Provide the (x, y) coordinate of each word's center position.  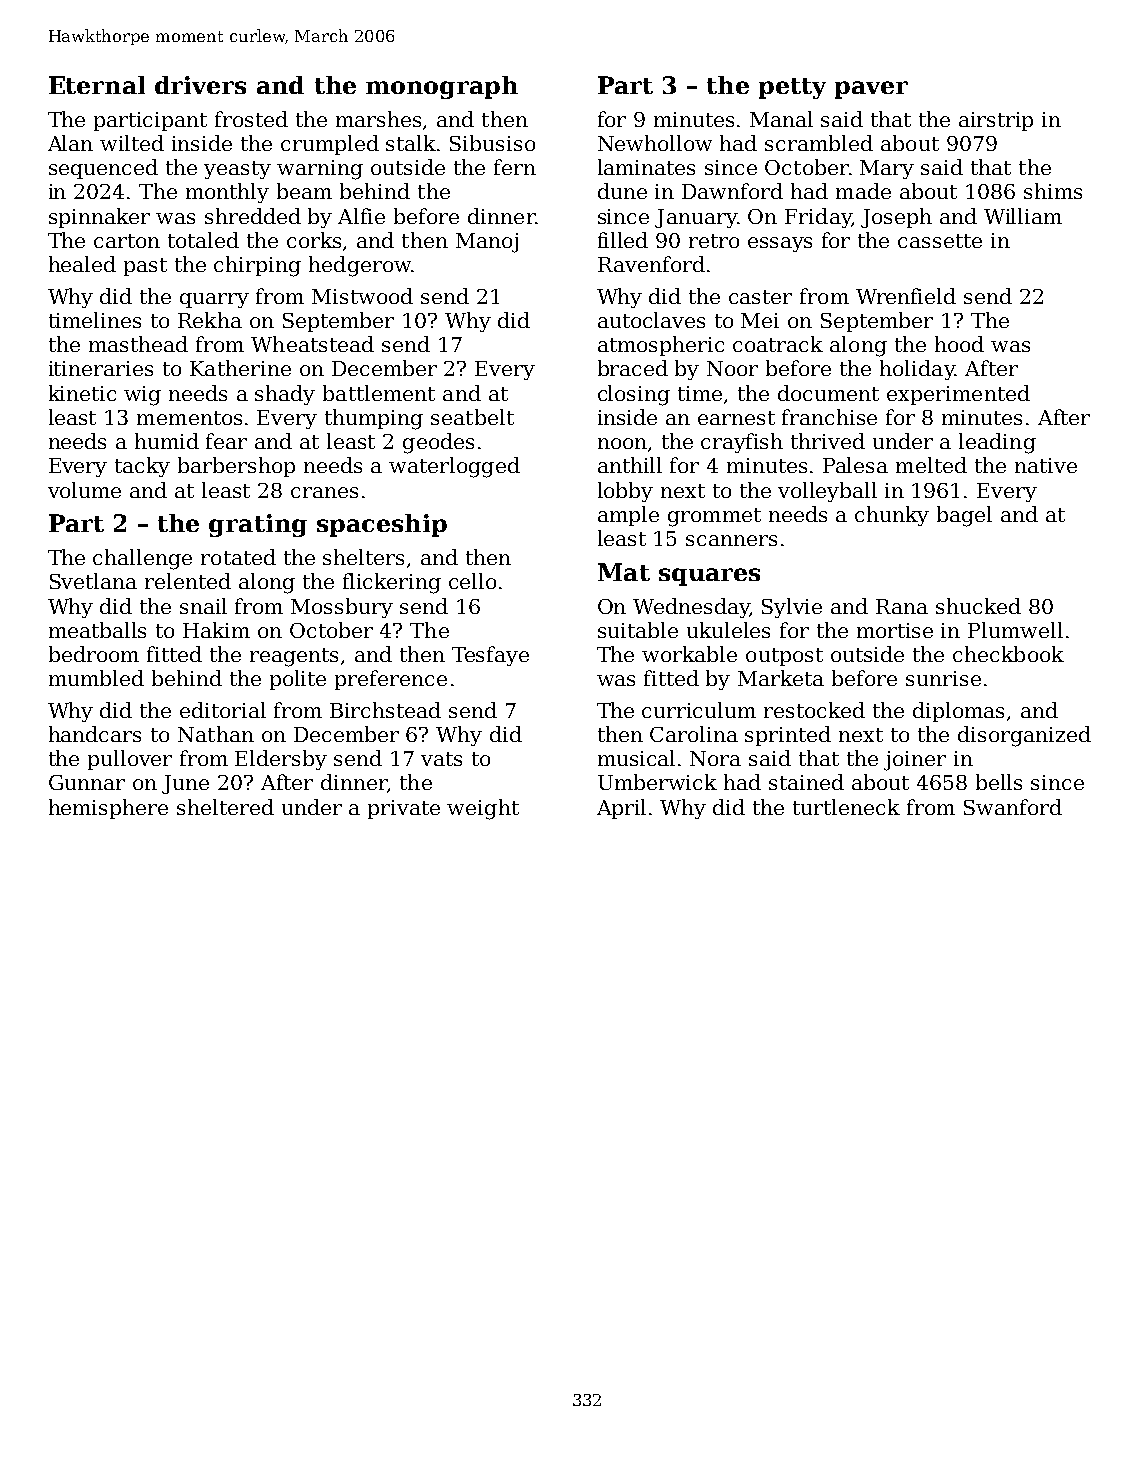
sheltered (225, 807)
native (1046, 465)
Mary (887, 169)
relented (188, 581)
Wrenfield (906, 296)
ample (628, 516)
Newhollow (655, 143)
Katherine (240, 368)
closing (634, 395)
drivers (200, 85)
